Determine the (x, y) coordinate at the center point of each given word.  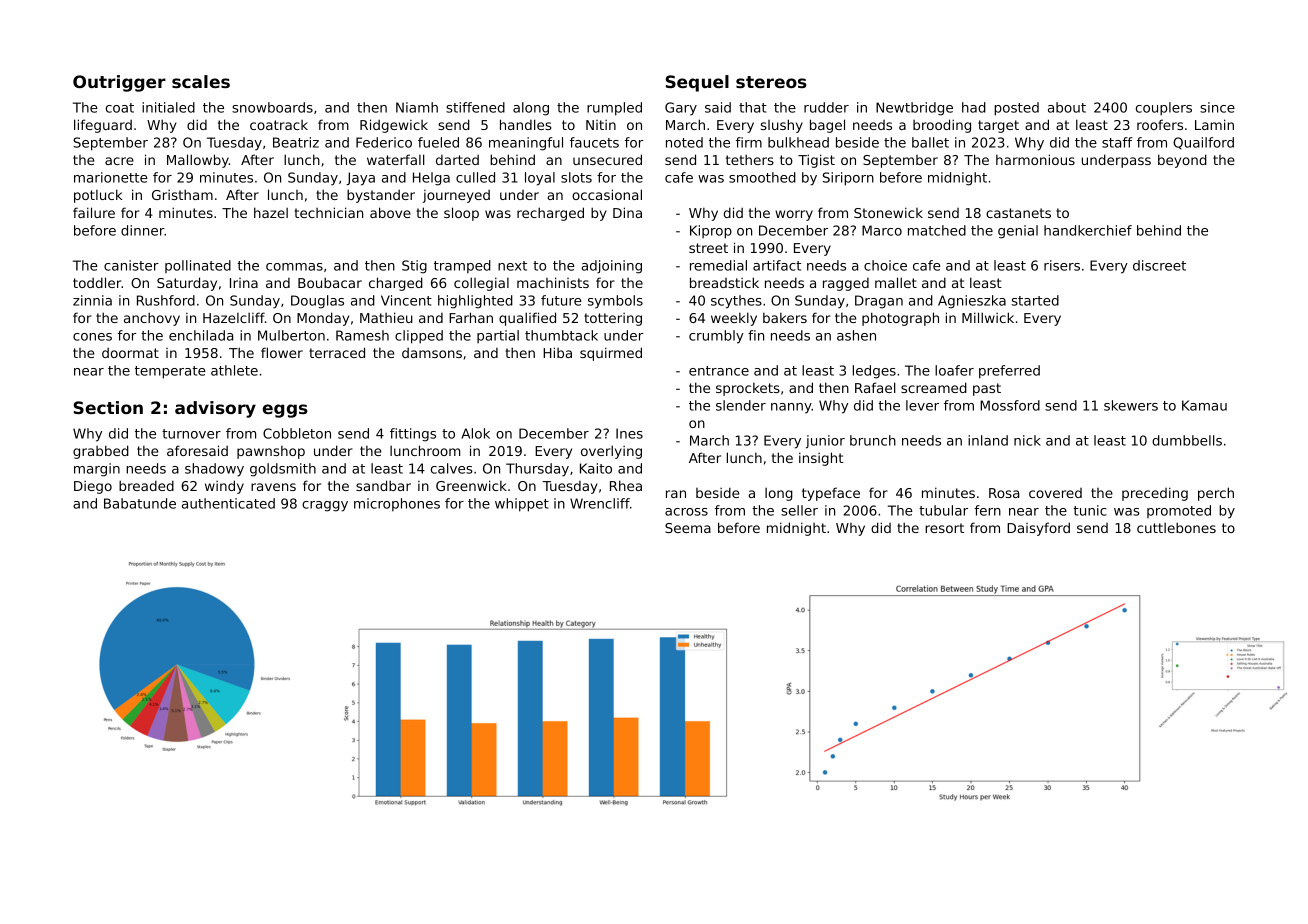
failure (94, 212)
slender (741, 405)
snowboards (272, 107)
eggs (285, 411)
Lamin (1214, 124)
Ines (629, 433)
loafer (954, 370)
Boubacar (330, 282)
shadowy (214, 470)
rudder (826, 107)
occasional (607, 194)
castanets (1018, 213)
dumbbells (1187, 440)
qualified (527, 319)
